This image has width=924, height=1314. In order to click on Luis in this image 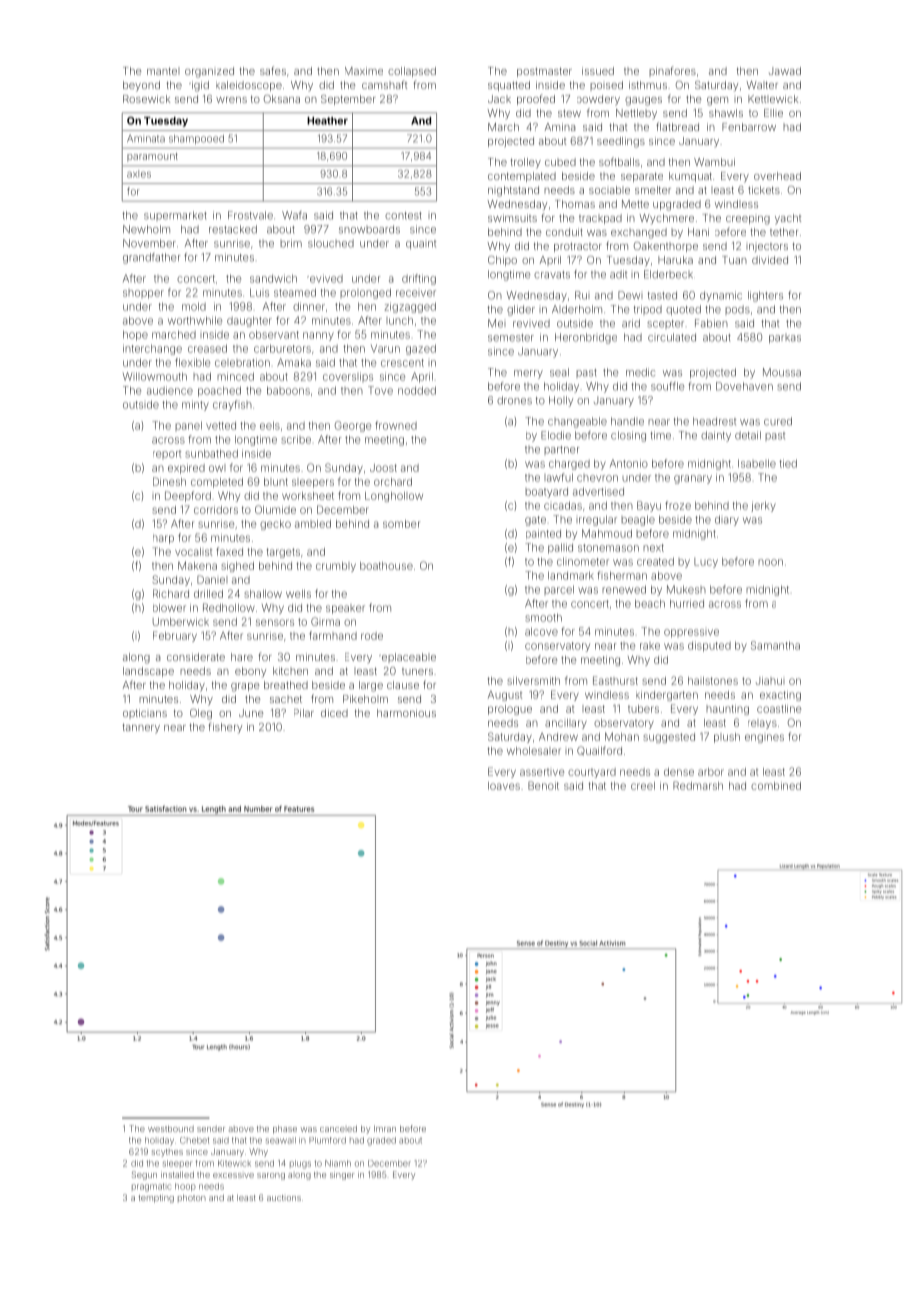, I will do `click(259, 292)`.
